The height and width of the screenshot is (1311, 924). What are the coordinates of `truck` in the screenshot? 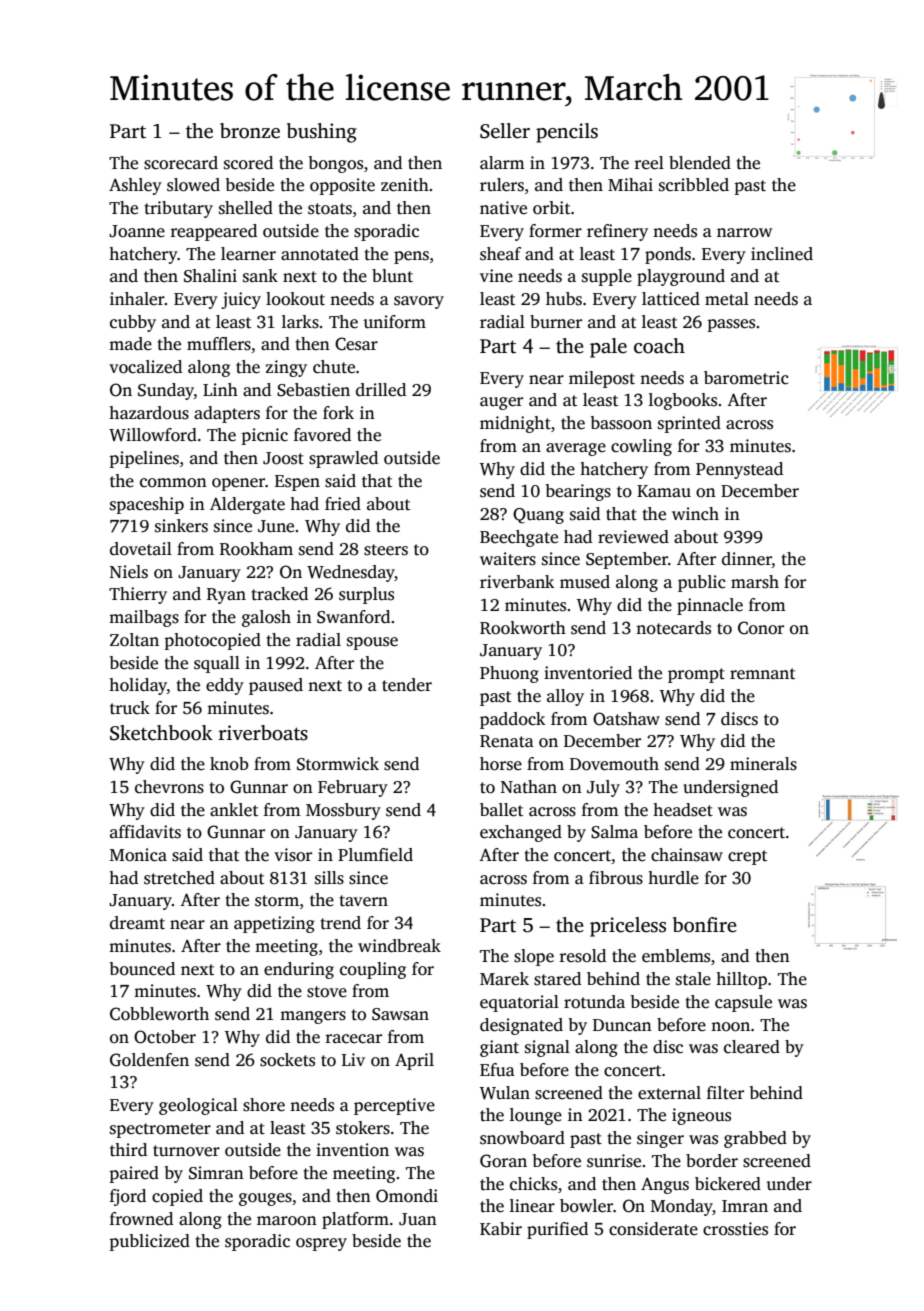 It's located at (130, 708).
